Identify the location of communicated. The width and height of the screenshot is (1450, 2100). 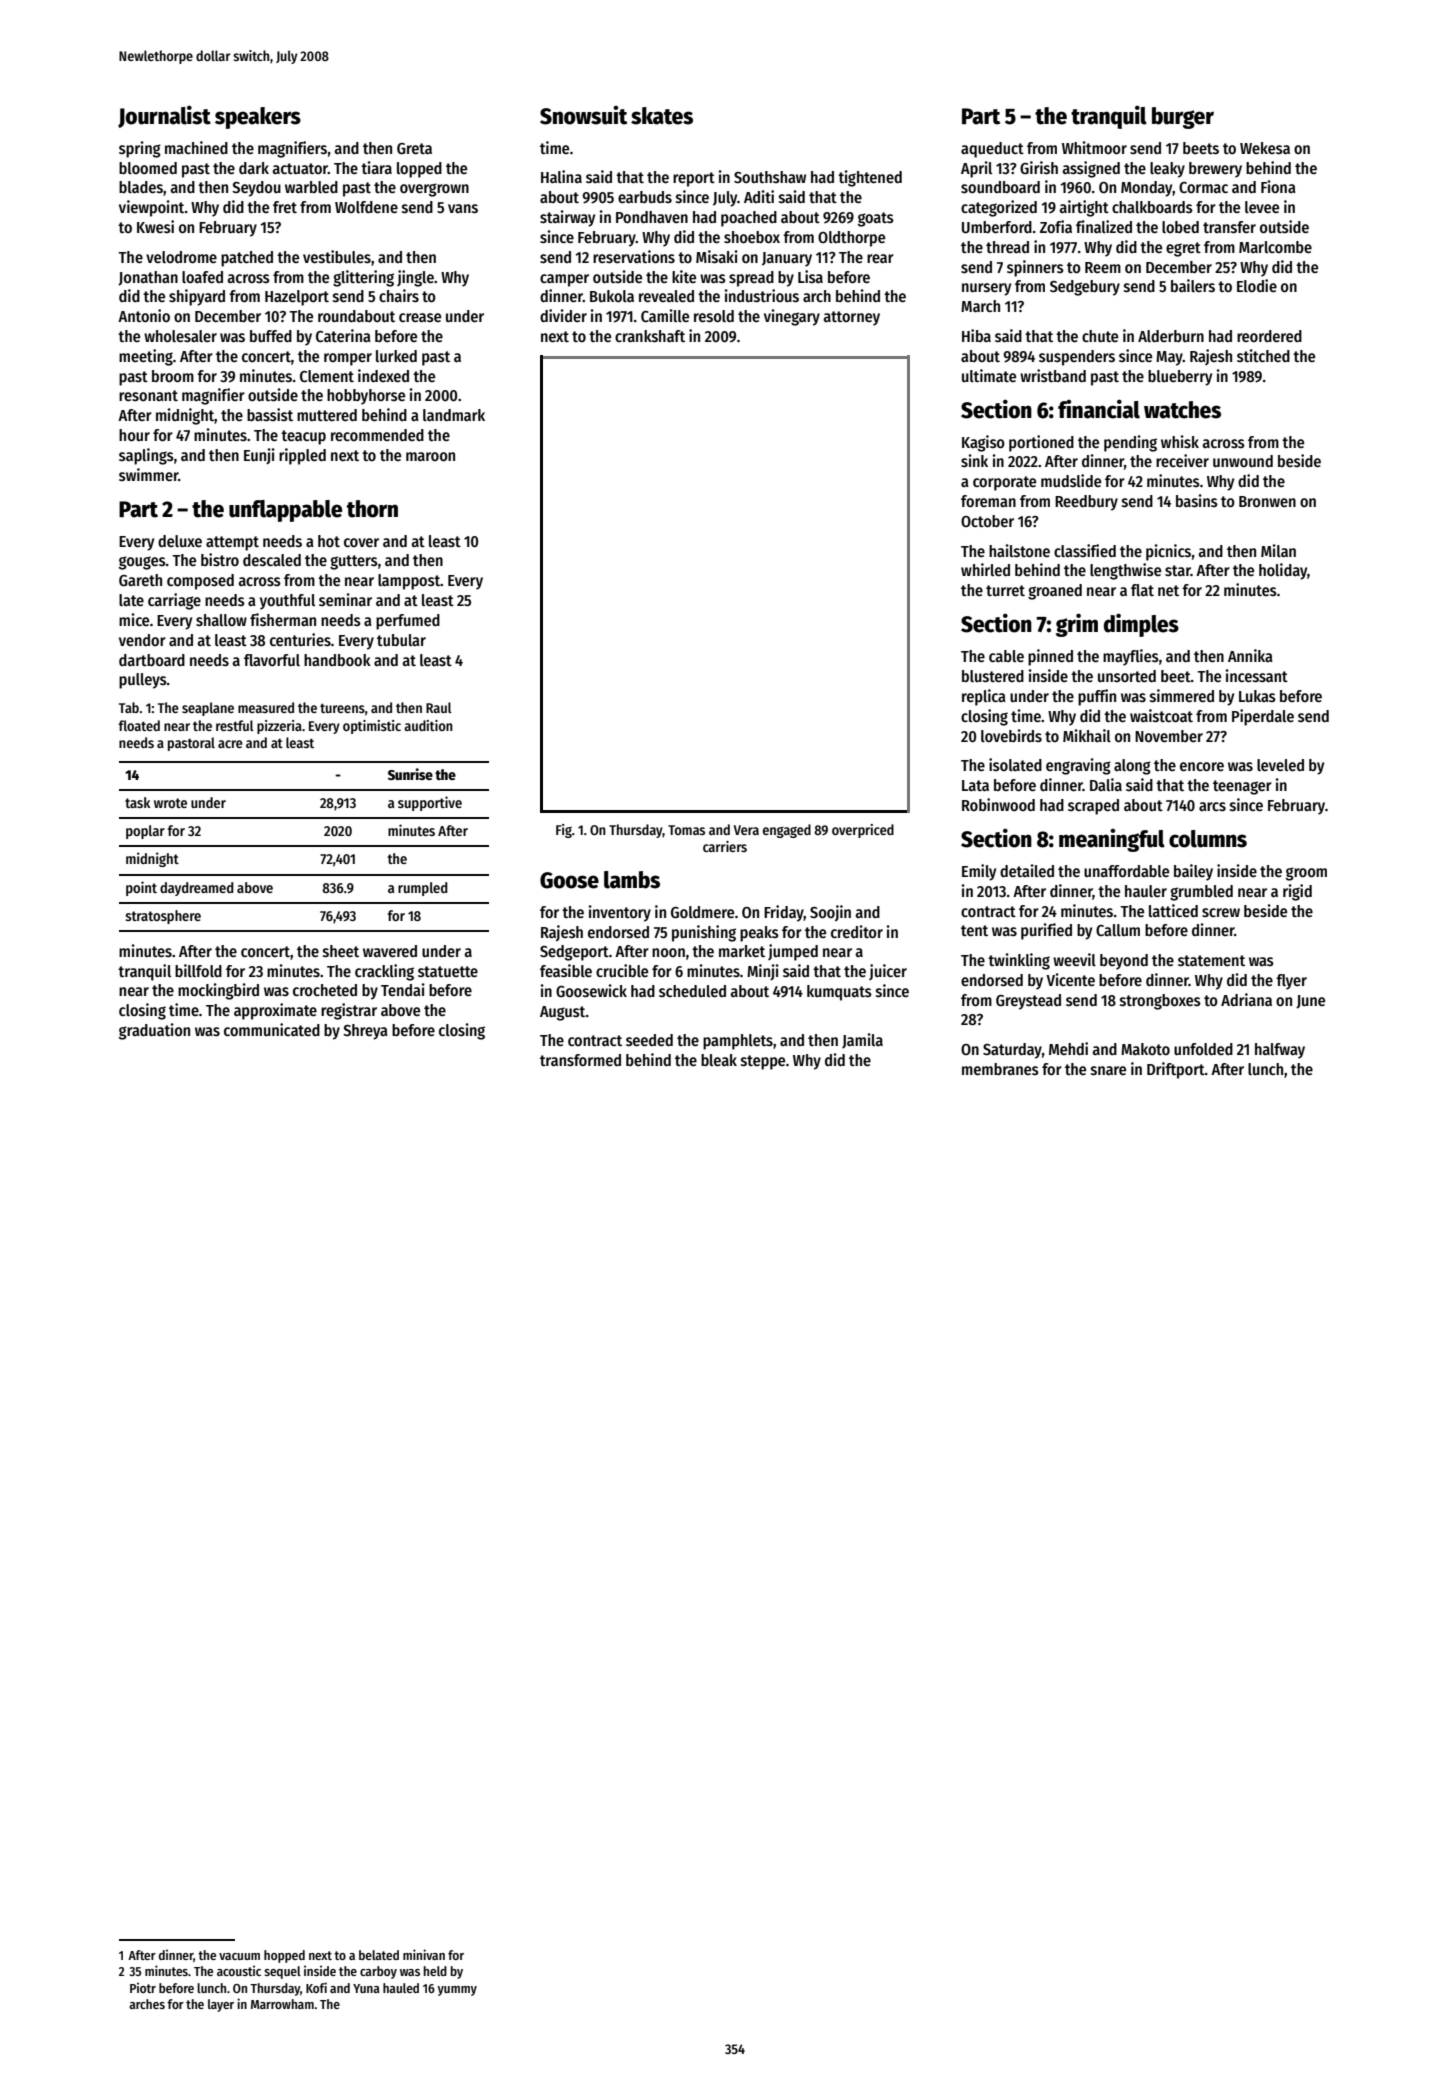
(272, 1029).
